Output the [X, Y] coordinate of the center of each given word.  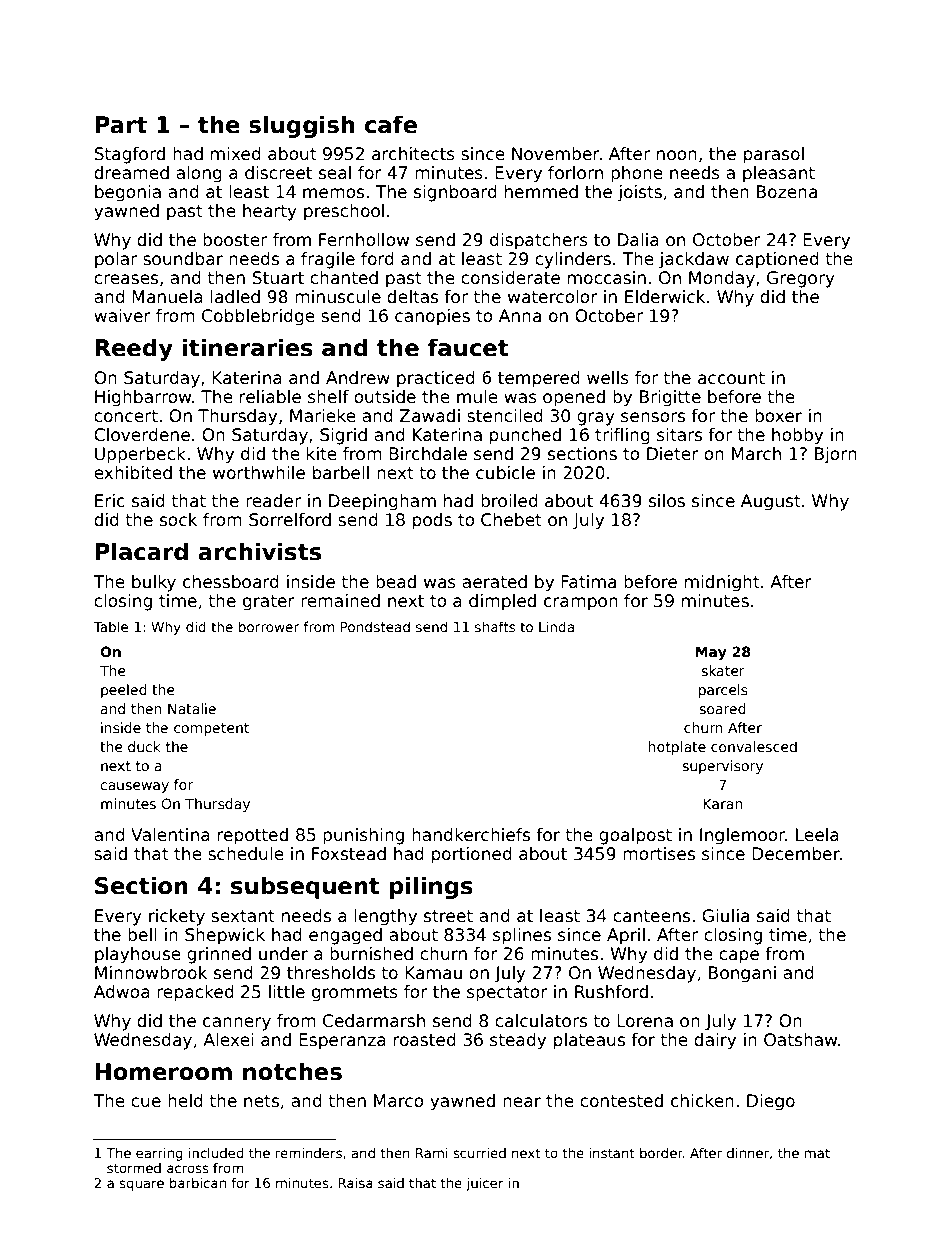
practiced [436, 379]
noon [677, 155]
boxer [778, 416]
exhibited [133, 473]
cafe [391, 124]
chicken [702, 1101]
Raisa [355, 1183]
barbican [198, 1183]
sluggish [301, 126]
